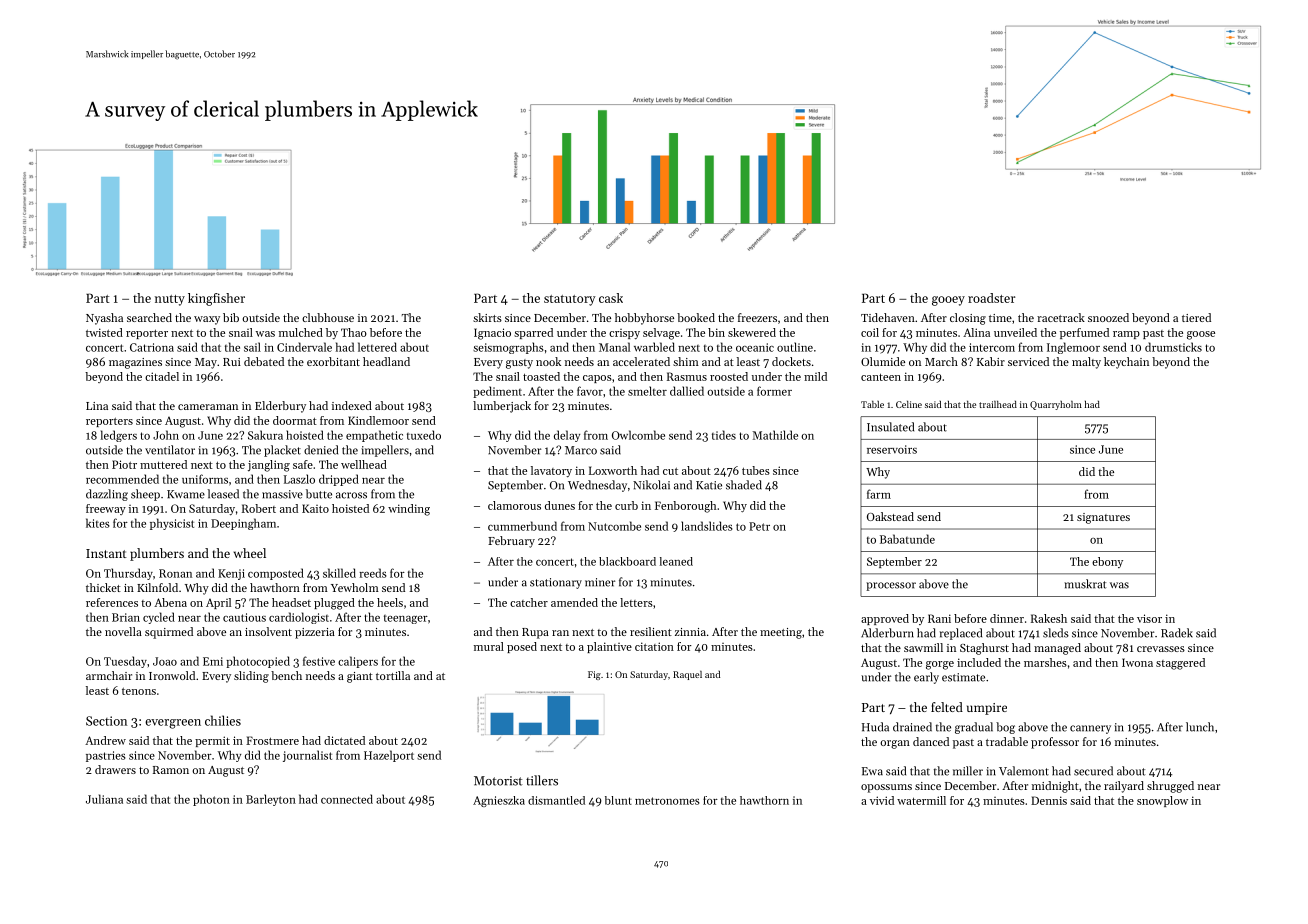  What do you see at coordinates (107, 495) in the image?
I see `dazzling` at bounding box center [107, 495].
